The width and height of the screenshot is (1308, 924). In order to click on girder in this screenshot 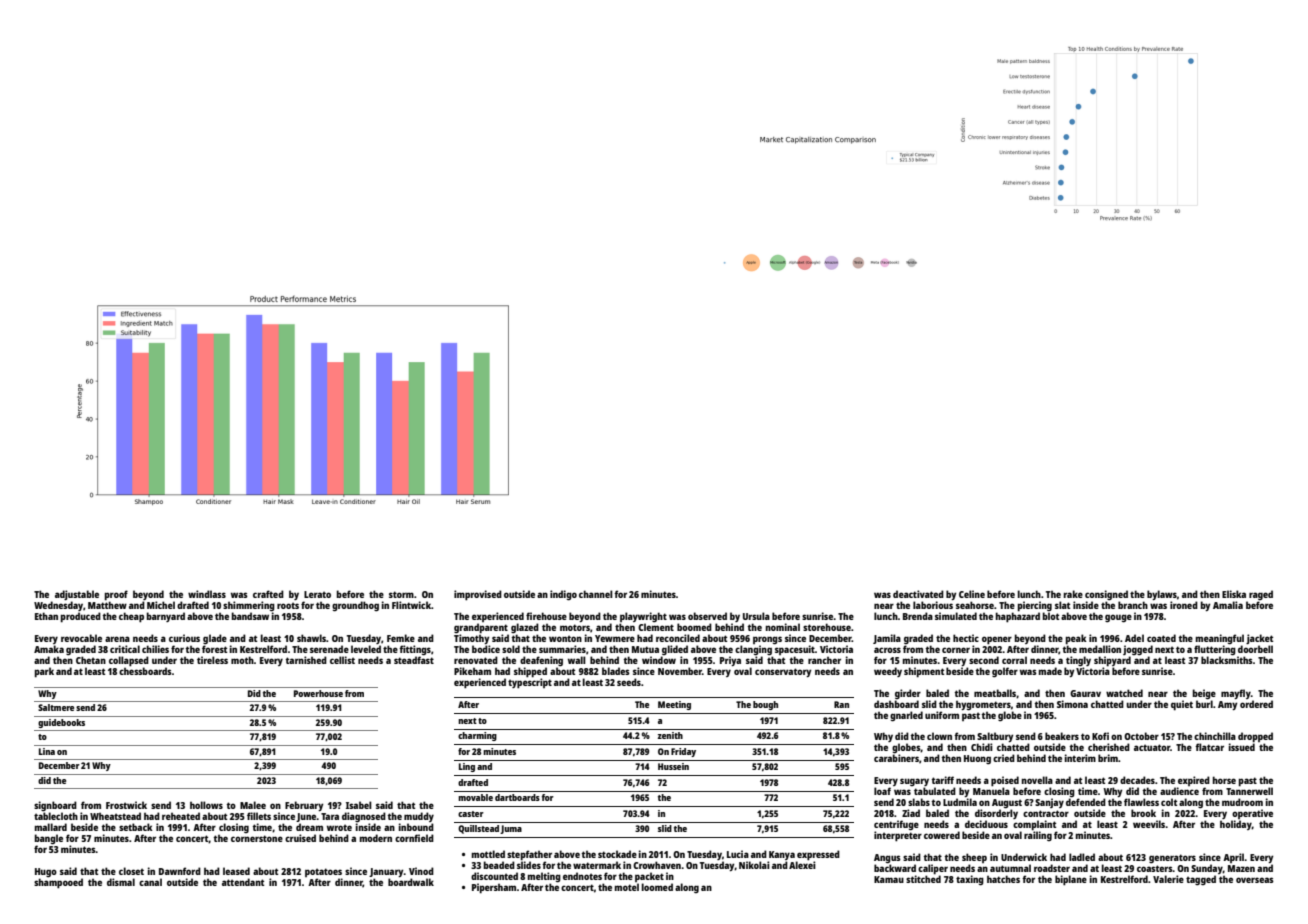, I will do `click(908, 694)`.
